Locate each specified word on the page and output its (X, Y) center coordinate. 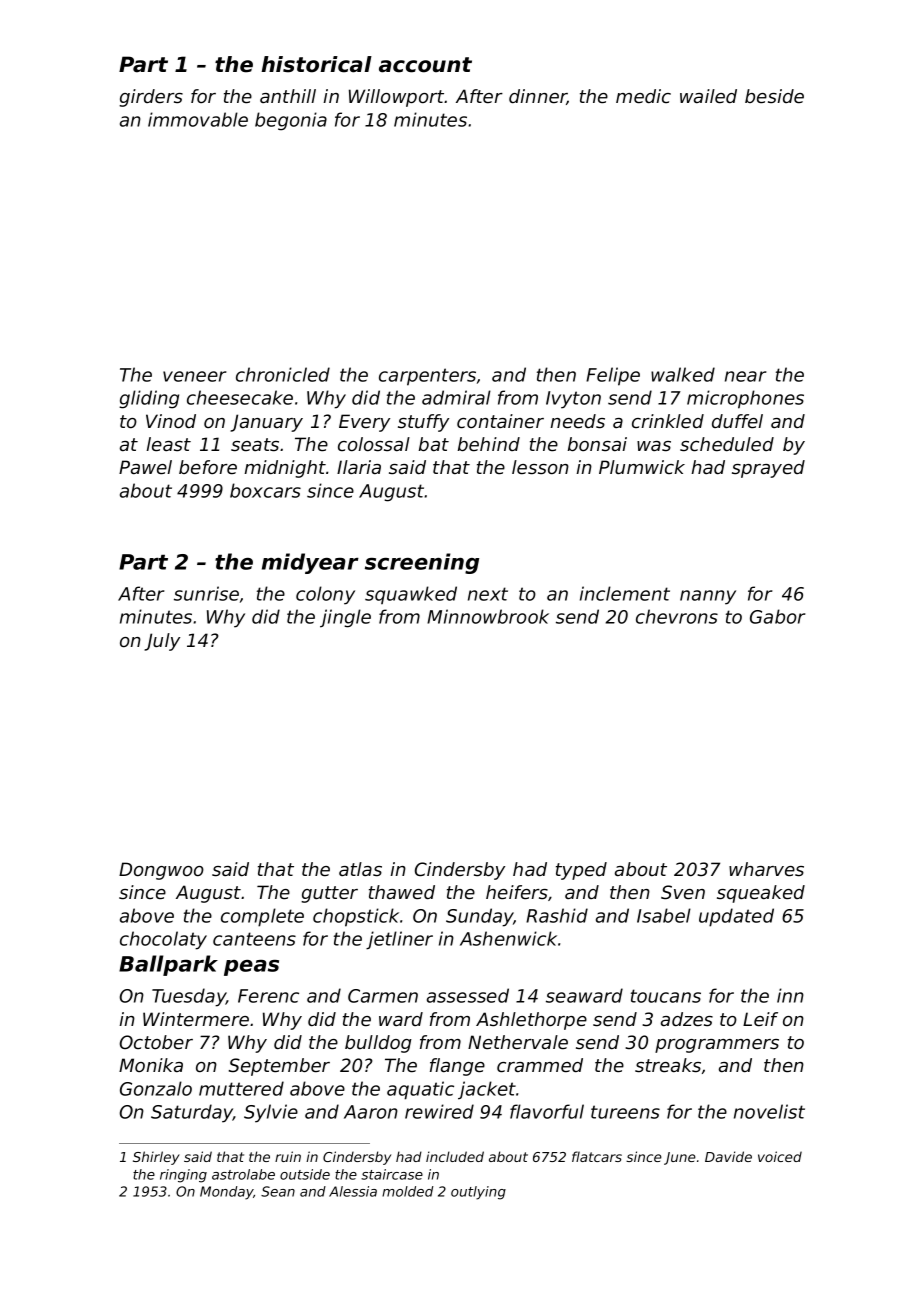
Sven (683, 892)
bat (434, 444)
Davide (728, 1156)
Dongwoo (161, 871)
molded (407, 1191)
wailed (708, 96)
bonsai (597, 444)
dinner (538, 97)
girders (151, 98)
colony (325, 595)
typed (581, 871)
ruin (288, 1156)
